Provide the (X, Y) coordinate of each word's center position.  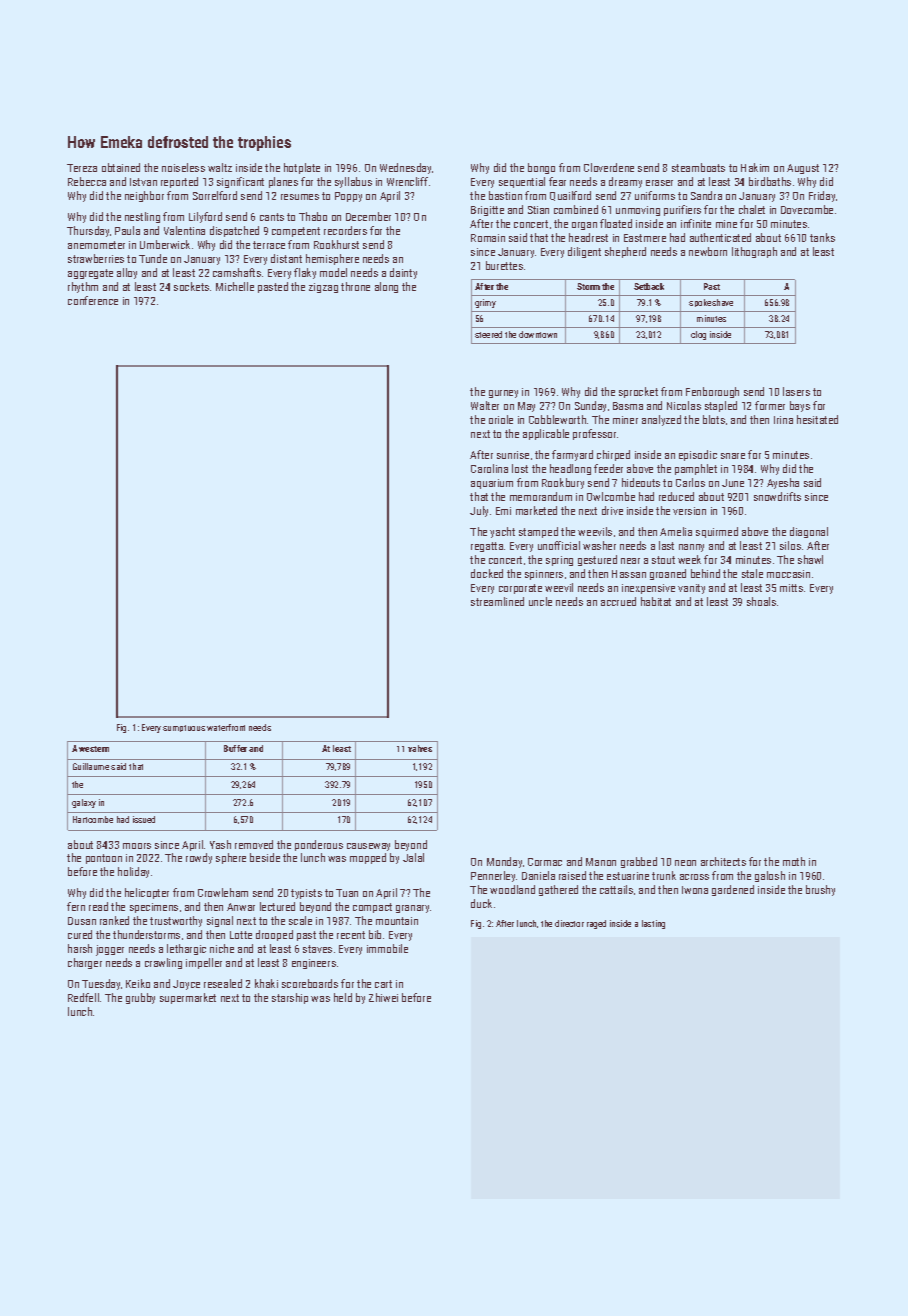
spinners (544, 575)
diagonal (809, 532)
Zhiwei (383, 997)
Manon (601, 862)
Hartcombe (93, 819)
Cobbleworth (557, 419)
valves (420, 748)
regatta (487, 547)
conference (93, 300)
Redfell (83, 997)
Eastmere (645, 238)
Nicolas (684, 405)
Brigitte (487, 211)
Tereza (82, 168)
